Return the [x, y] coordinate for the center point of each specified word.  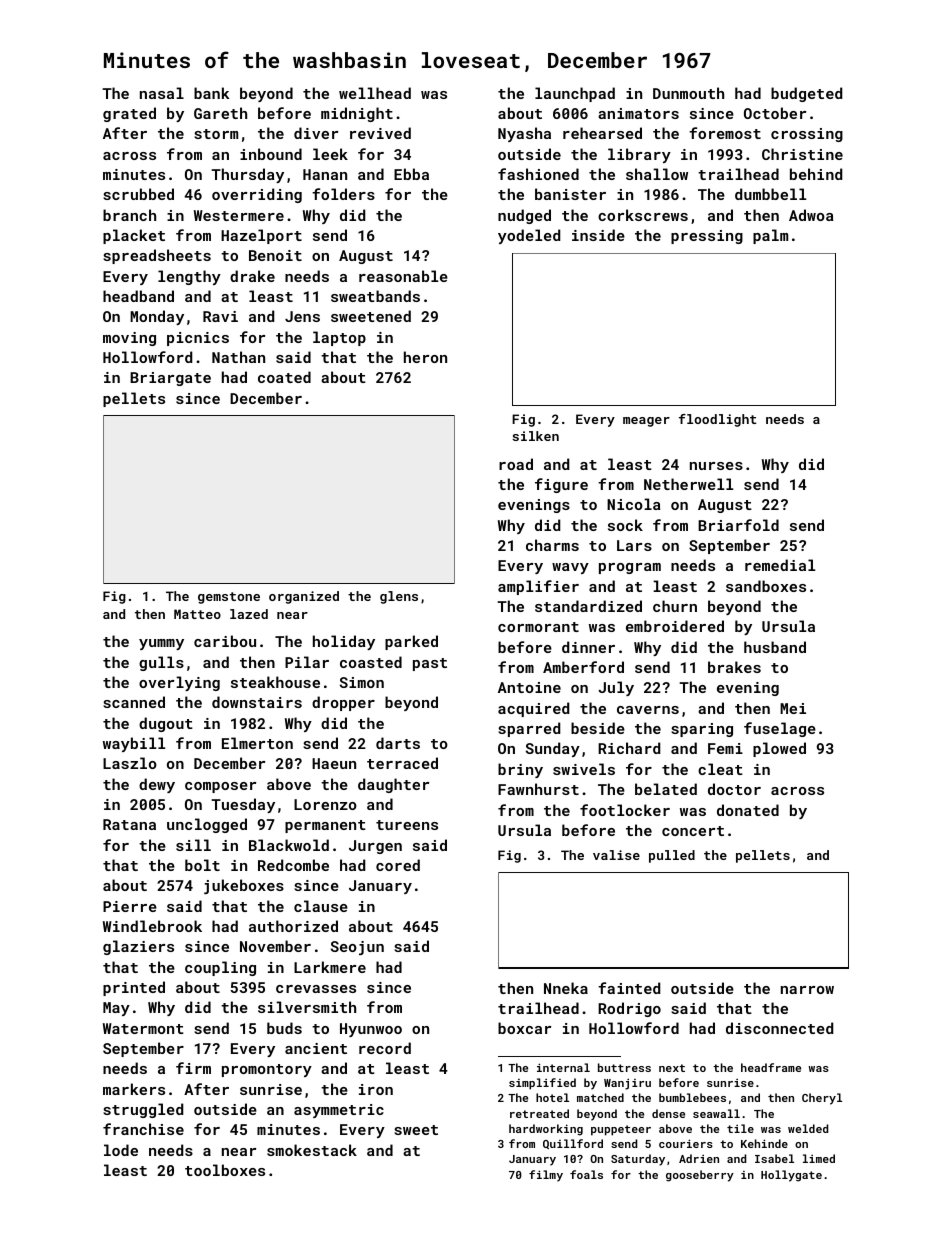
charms [552, 545]
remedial [780, 565]
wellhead [375, 93]
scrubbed [138, 194]
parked [411, 642]
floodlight [717, 420]
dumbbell [770, 194]
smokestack [312, 1150]
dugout [166, 724]
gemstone [229, 598]
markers [134, 1089]
